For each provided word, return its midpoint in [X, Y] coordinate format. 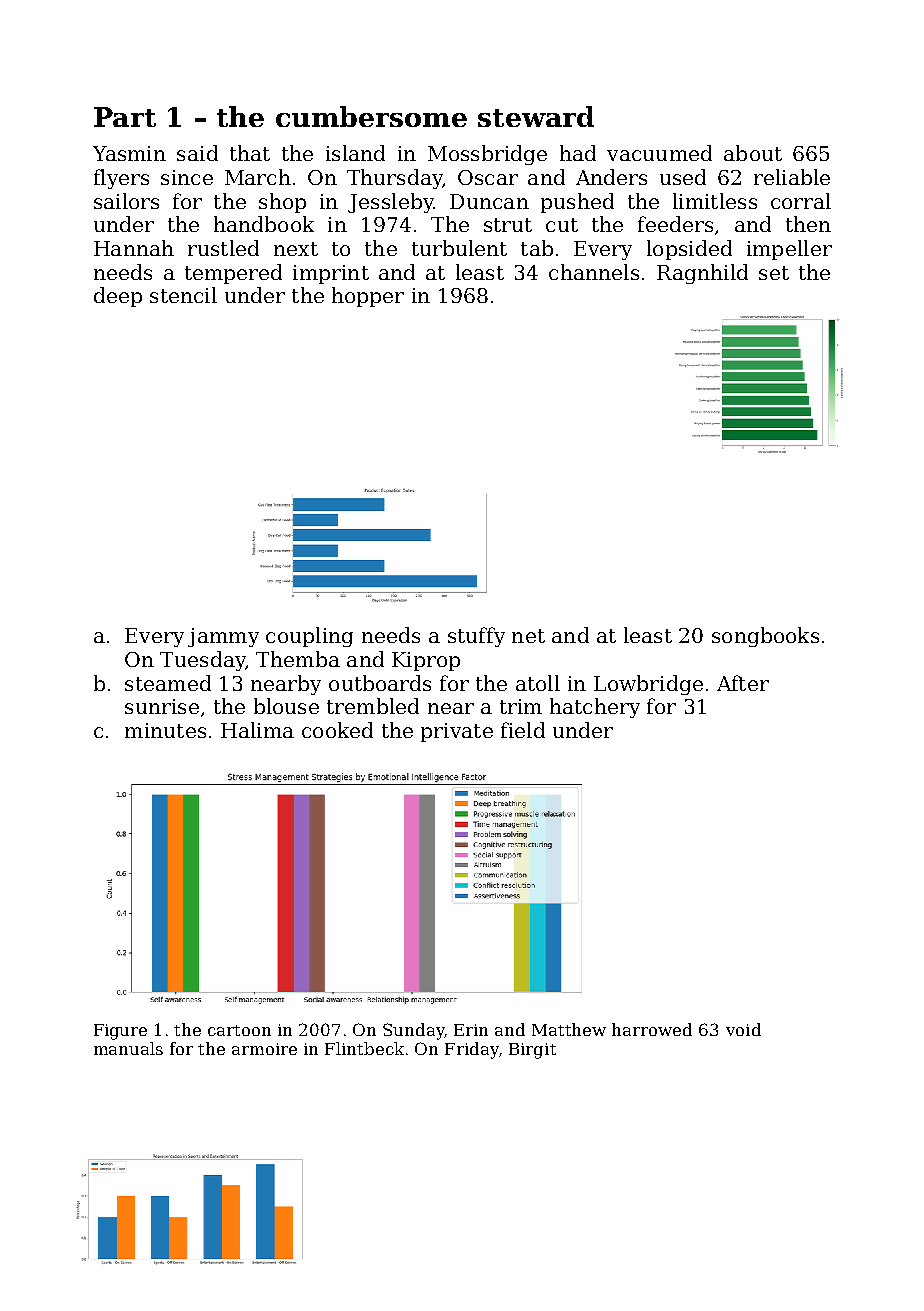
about [753, 153]
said [197, 153]
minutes [165, 730]
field [523, 730]
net [528, 636]
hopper [368, 297]
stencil [183, 295]
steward [536, 116]
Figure [120, 1032]
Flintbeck [364, 1048]
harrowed [652, 1029]
